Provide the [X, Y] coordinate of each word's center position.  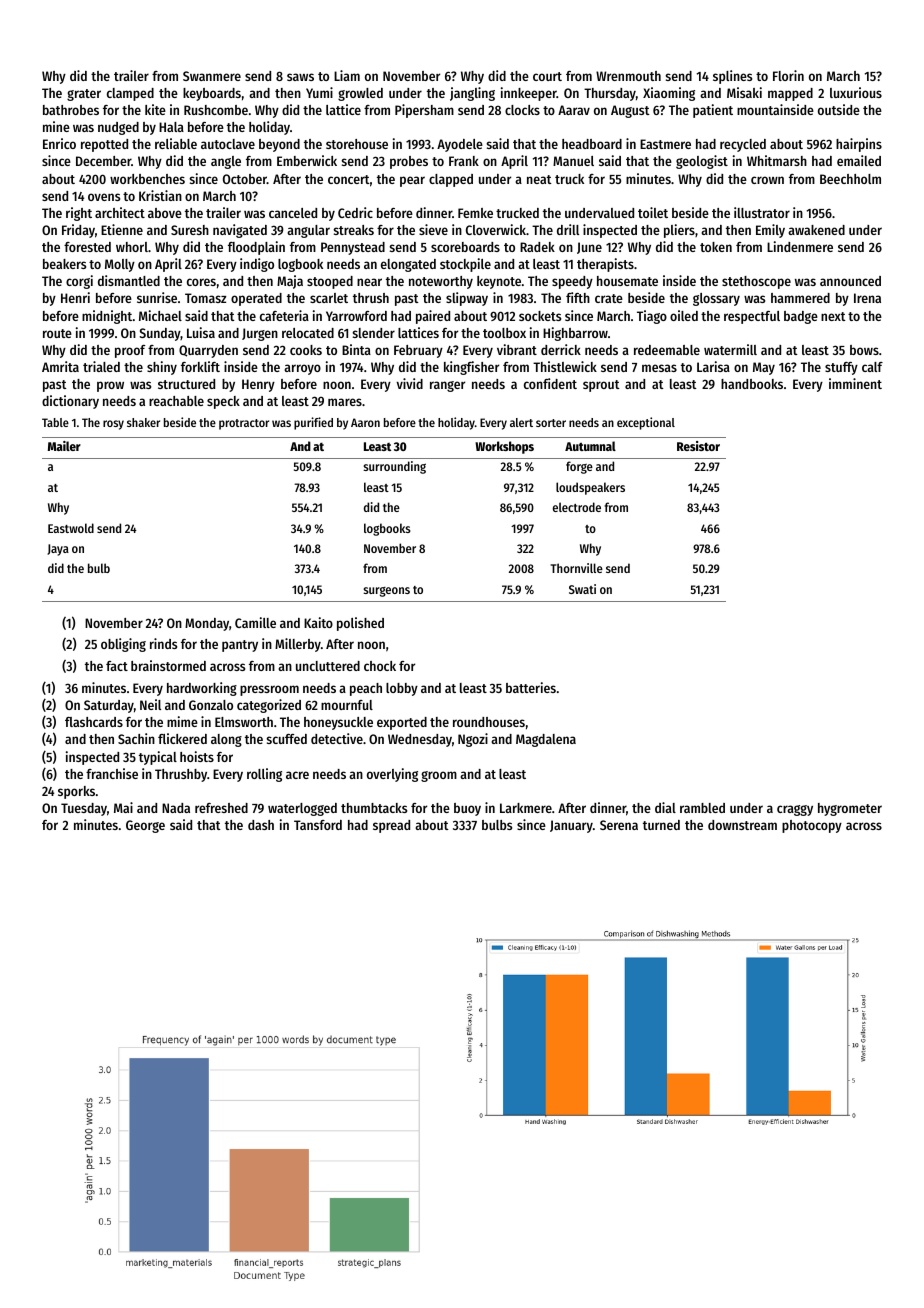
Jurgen [260, 334]
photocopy [812, 826]
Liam [347, 75]
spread [391, 826]
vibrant [517, 349]
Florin [788, 75]
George [145, 826]
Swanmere [212, 76]
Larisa [713, 366]
